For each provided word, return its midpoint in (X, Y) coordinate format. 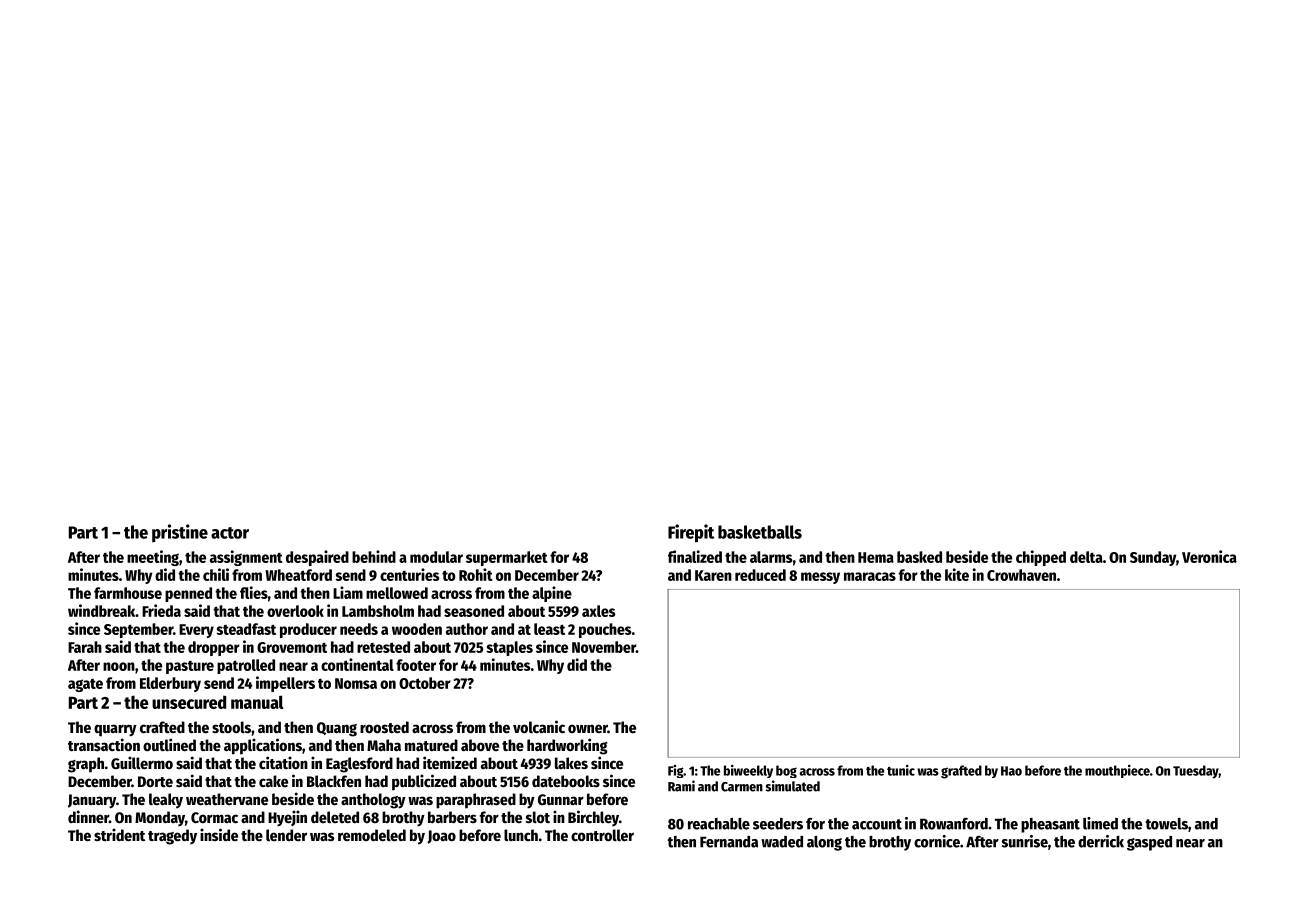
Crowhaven (1021, 575)
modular (436, 557)
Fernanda (729, 842)
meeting (153, 558)
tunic (901, 770)
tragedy (172, 837)
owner (588, 728)
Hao (1011, 771)
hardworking (567, 746)
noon (119, 666)
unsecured (189, 702)
